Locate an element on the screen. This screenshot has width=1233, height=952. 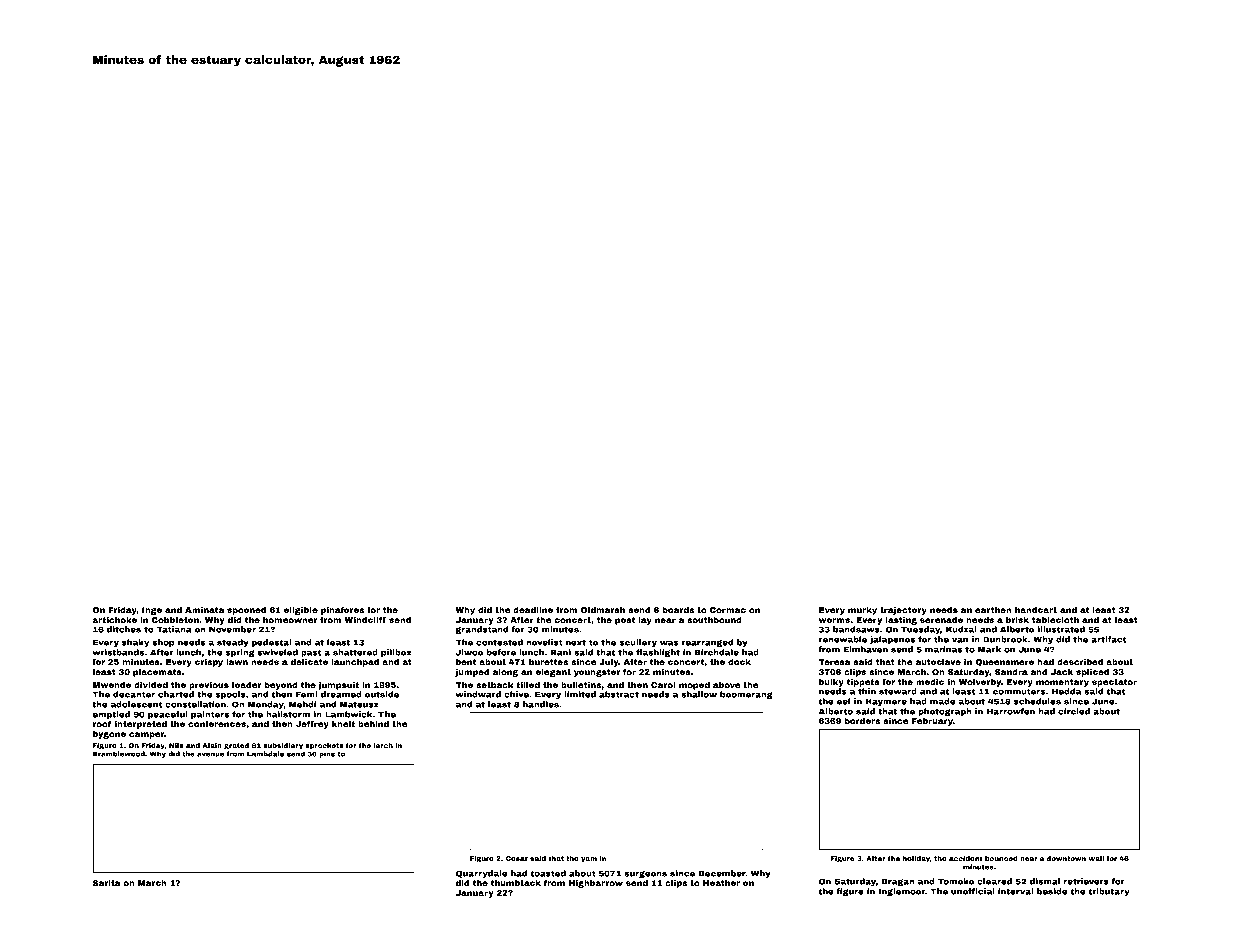
Inglemoor is located at coordinates (902, 892).
